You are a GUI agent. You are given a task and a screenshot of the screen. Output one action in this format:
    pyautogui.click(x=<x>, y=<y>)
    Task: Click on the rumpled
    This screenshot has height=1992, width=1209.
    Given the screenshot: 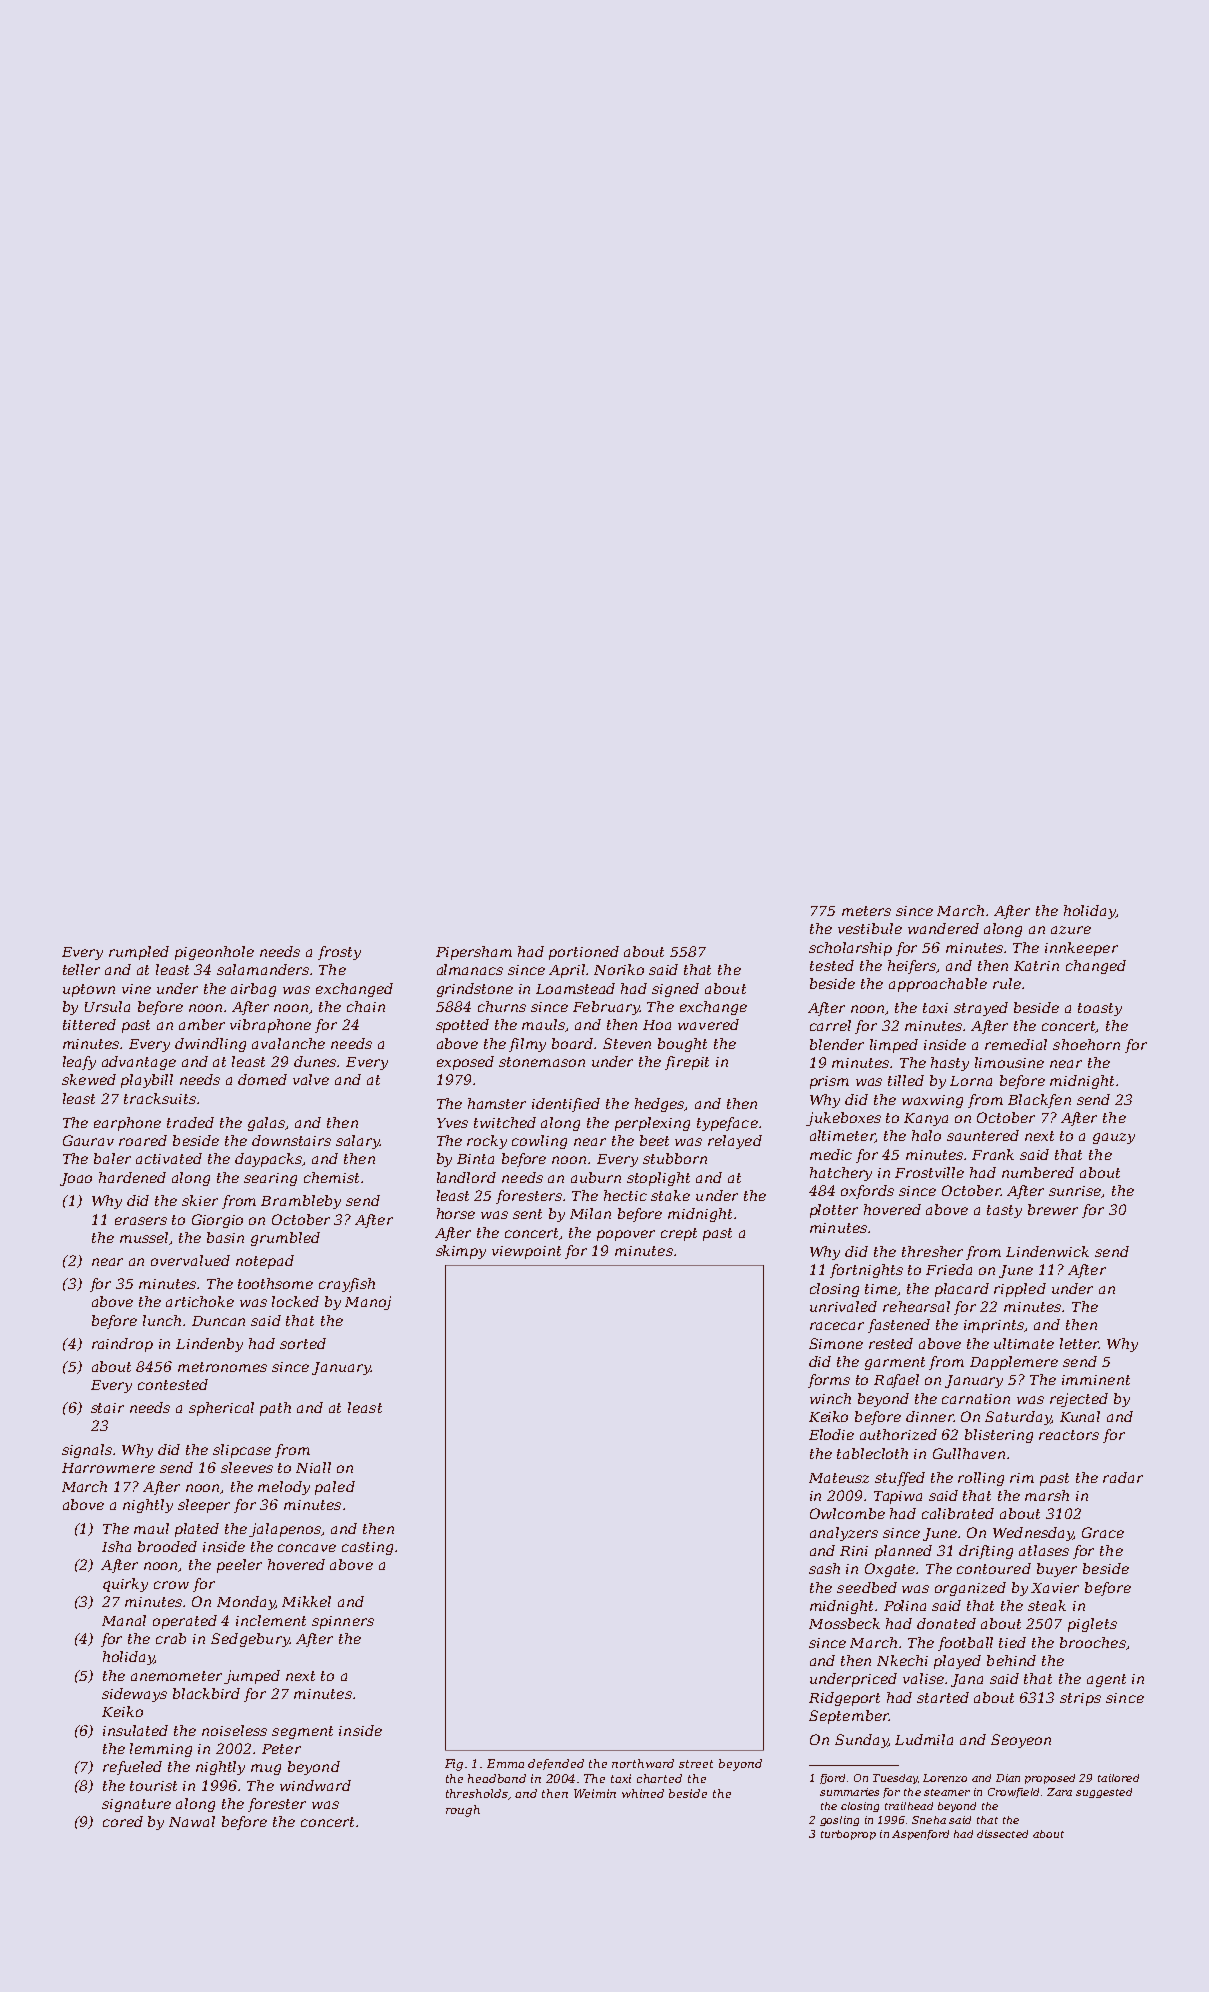 What is the action you would take?
    pyautogui.click(x=139, y=953)
